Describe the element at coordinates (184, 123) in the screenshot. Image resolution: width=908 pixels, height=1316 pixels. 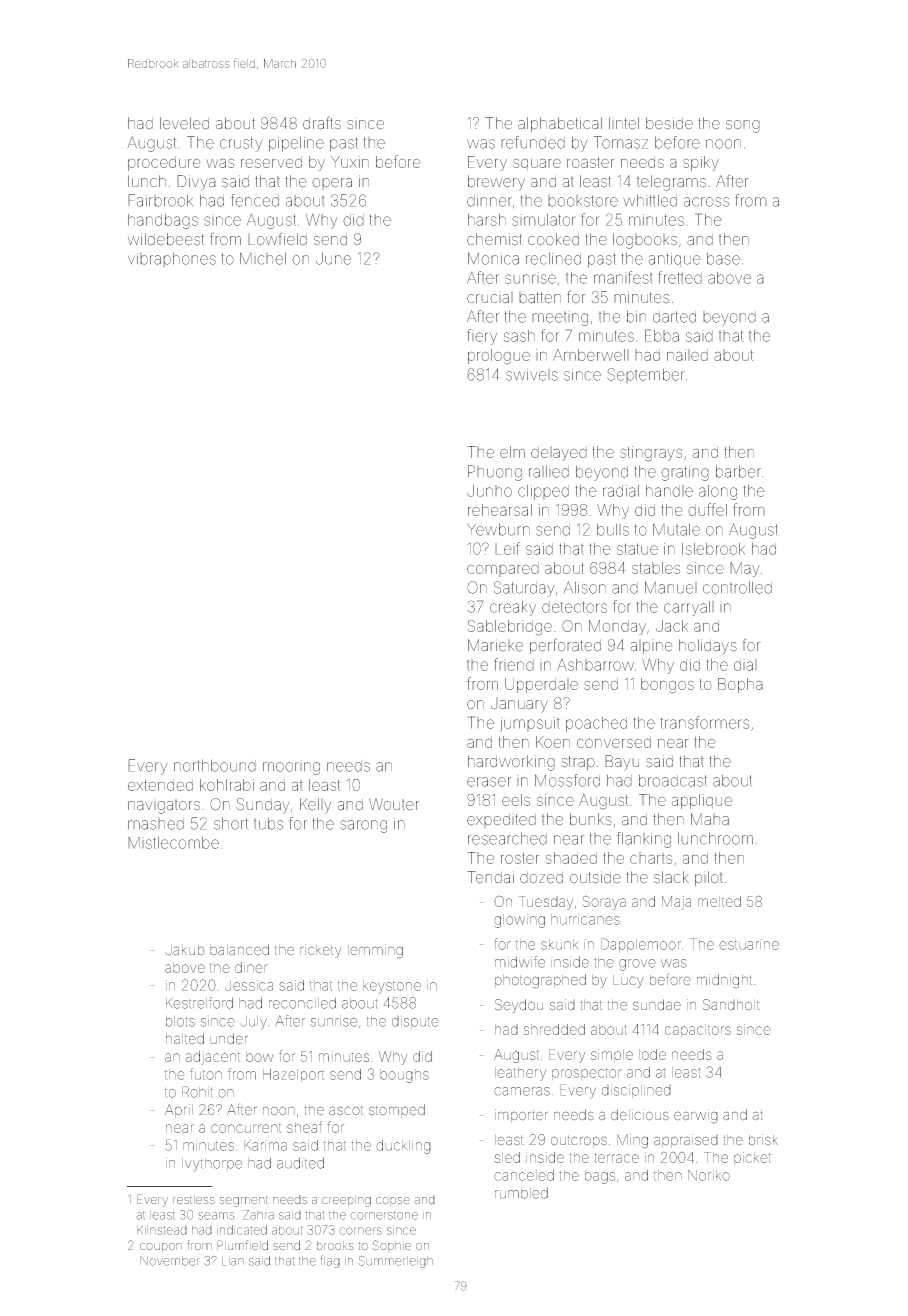
I see `leveled` at that location.
